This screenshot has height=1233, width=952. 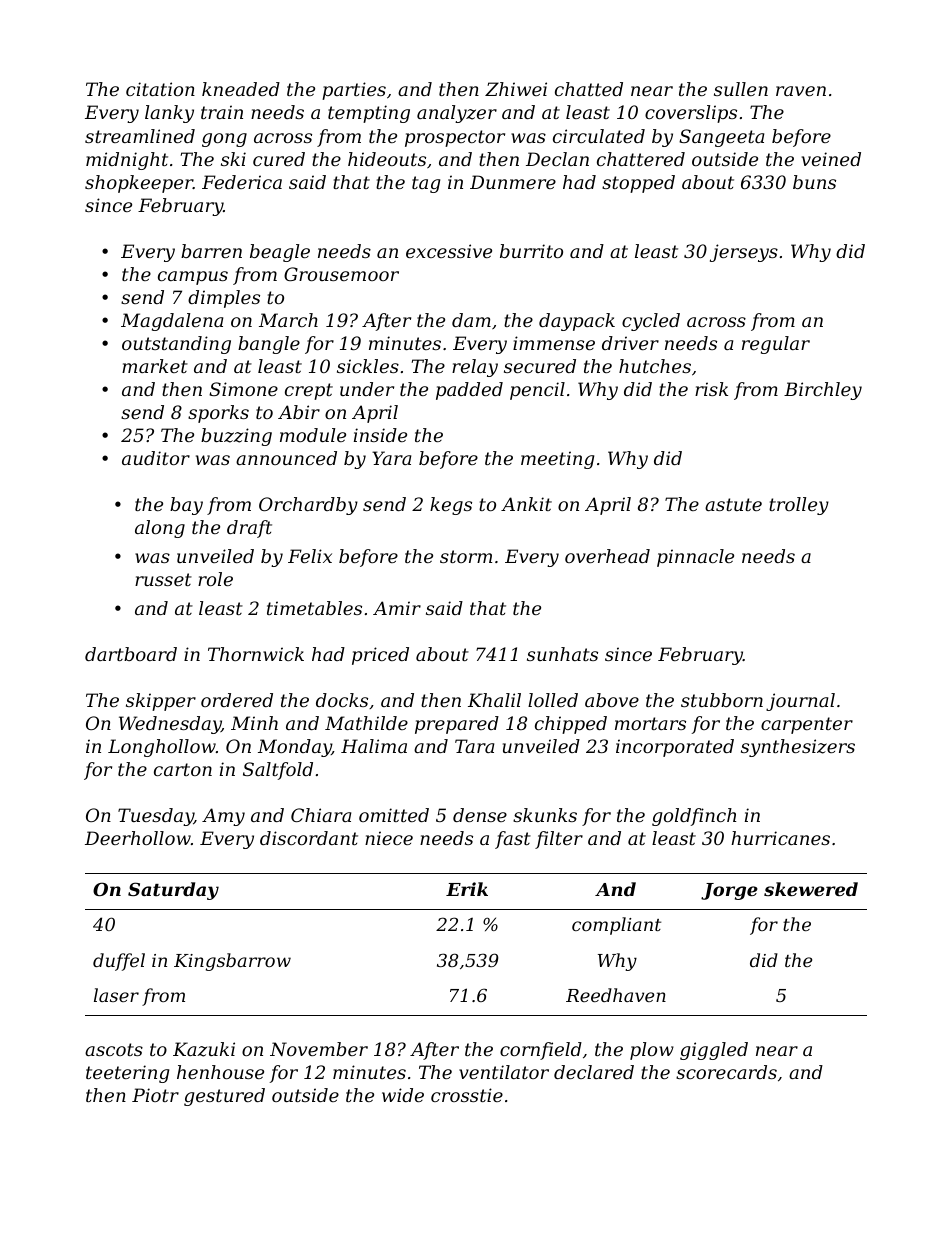 What do you see at coordinates (172, 322) in the screenshot?
I see `Magdalena` at bounding box center [172, 322].
